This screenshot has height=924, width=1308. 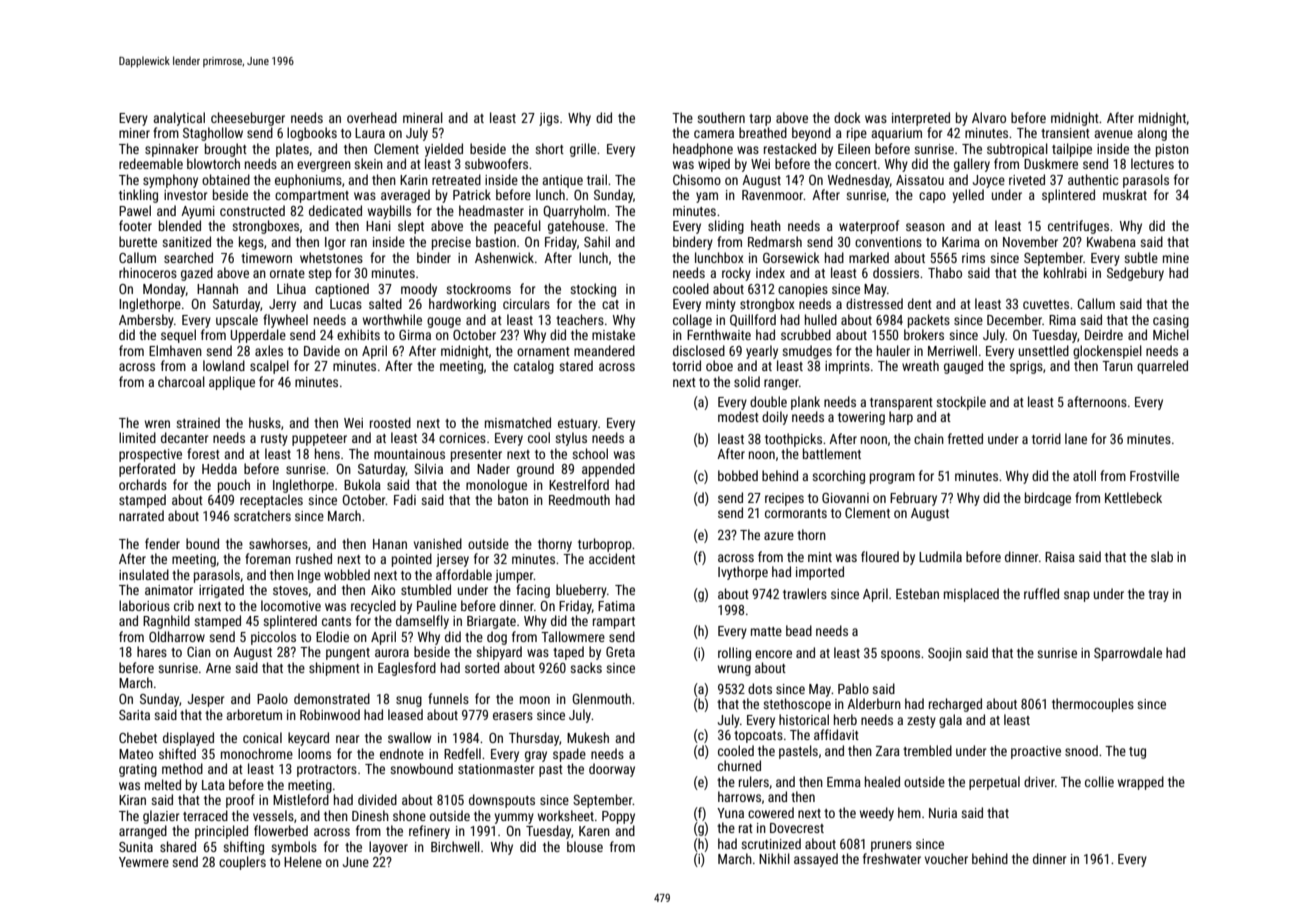 What do you see at coordinates (268, 558) in the screenshot?
I see `foreman` at bounding box center [268, 558].
